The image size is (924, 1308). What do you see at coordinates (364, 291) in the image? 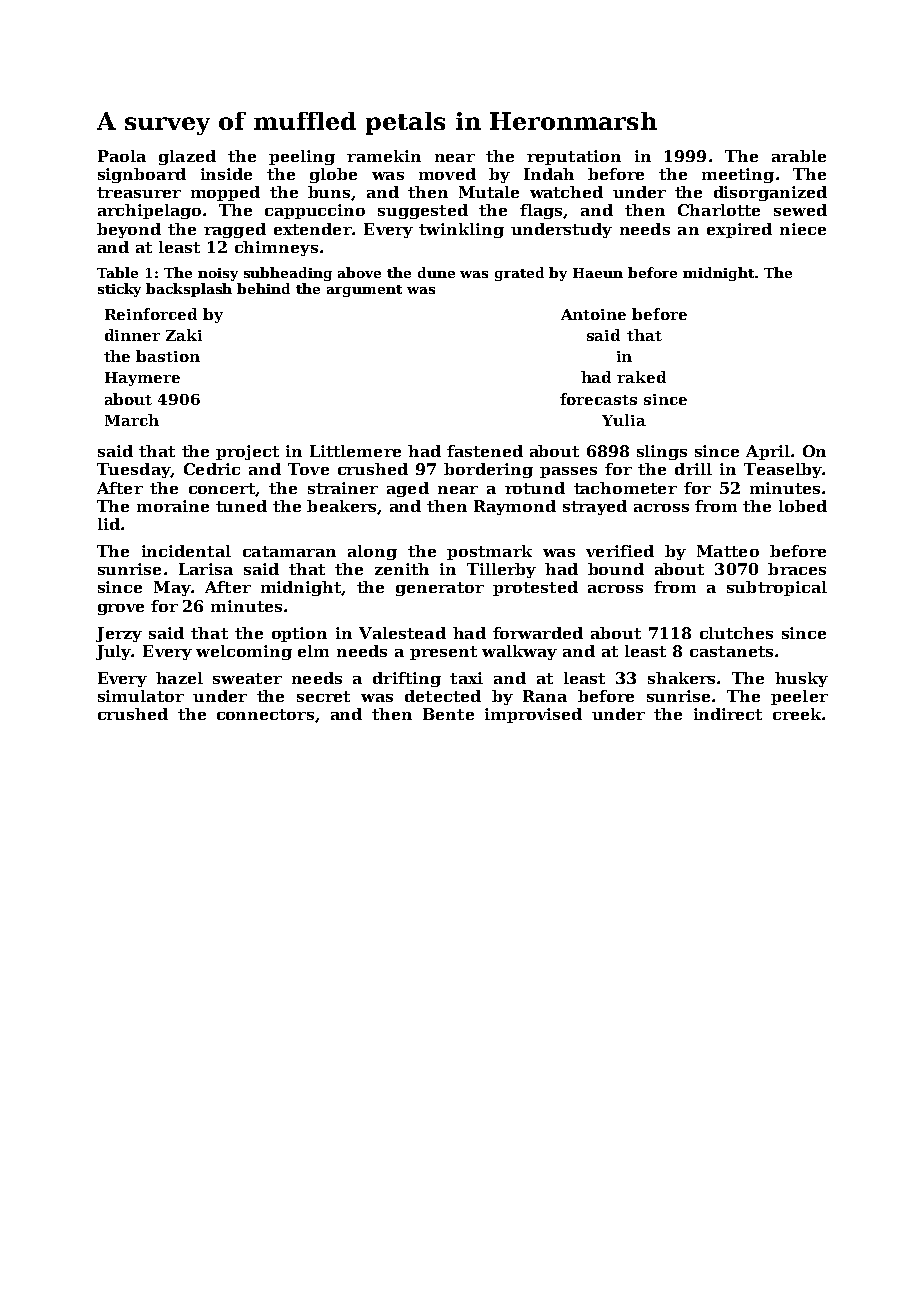
I see `argument` at bounding box center [364, 291].
